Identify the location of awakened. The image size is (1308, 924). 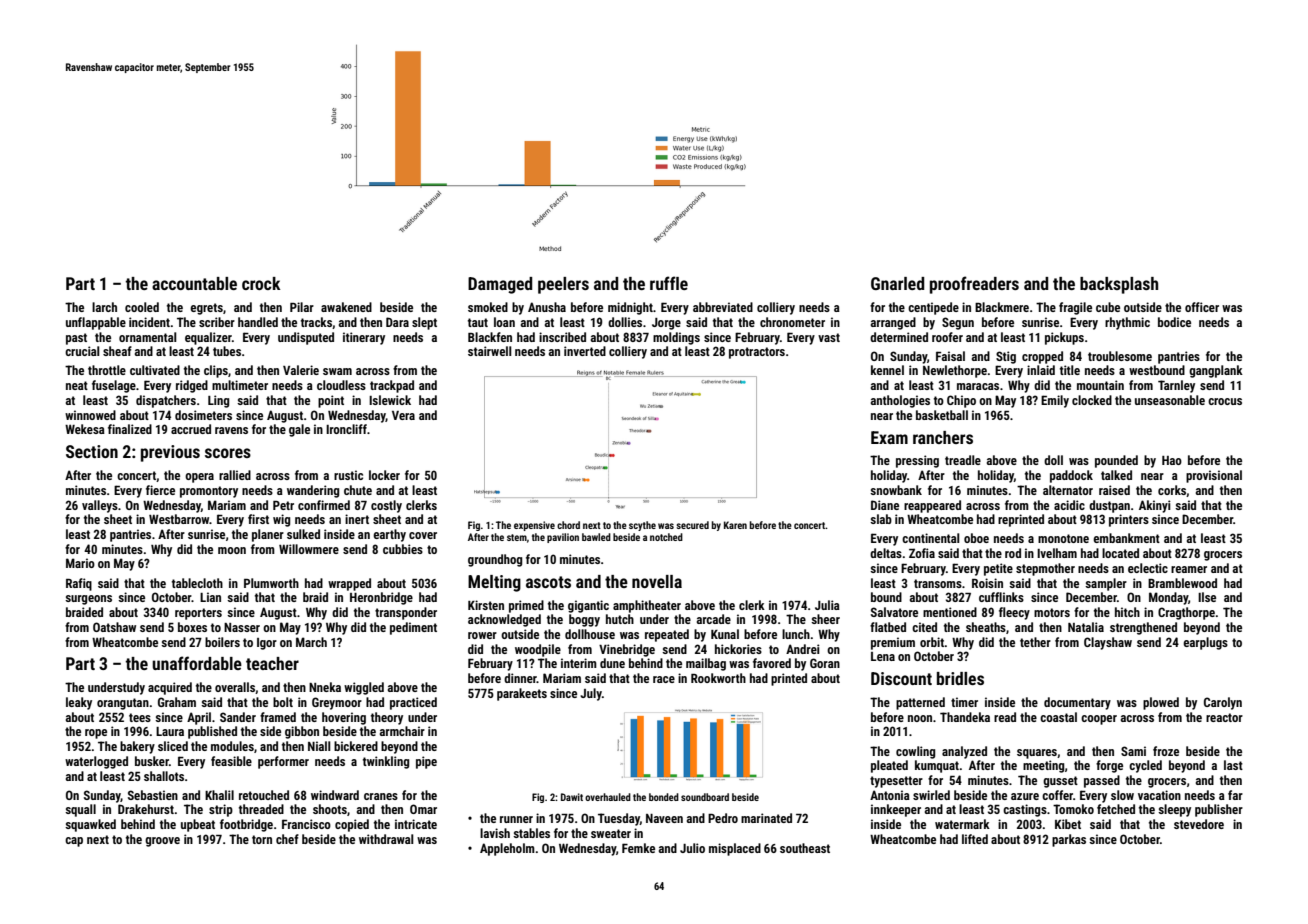
(346, 307).
